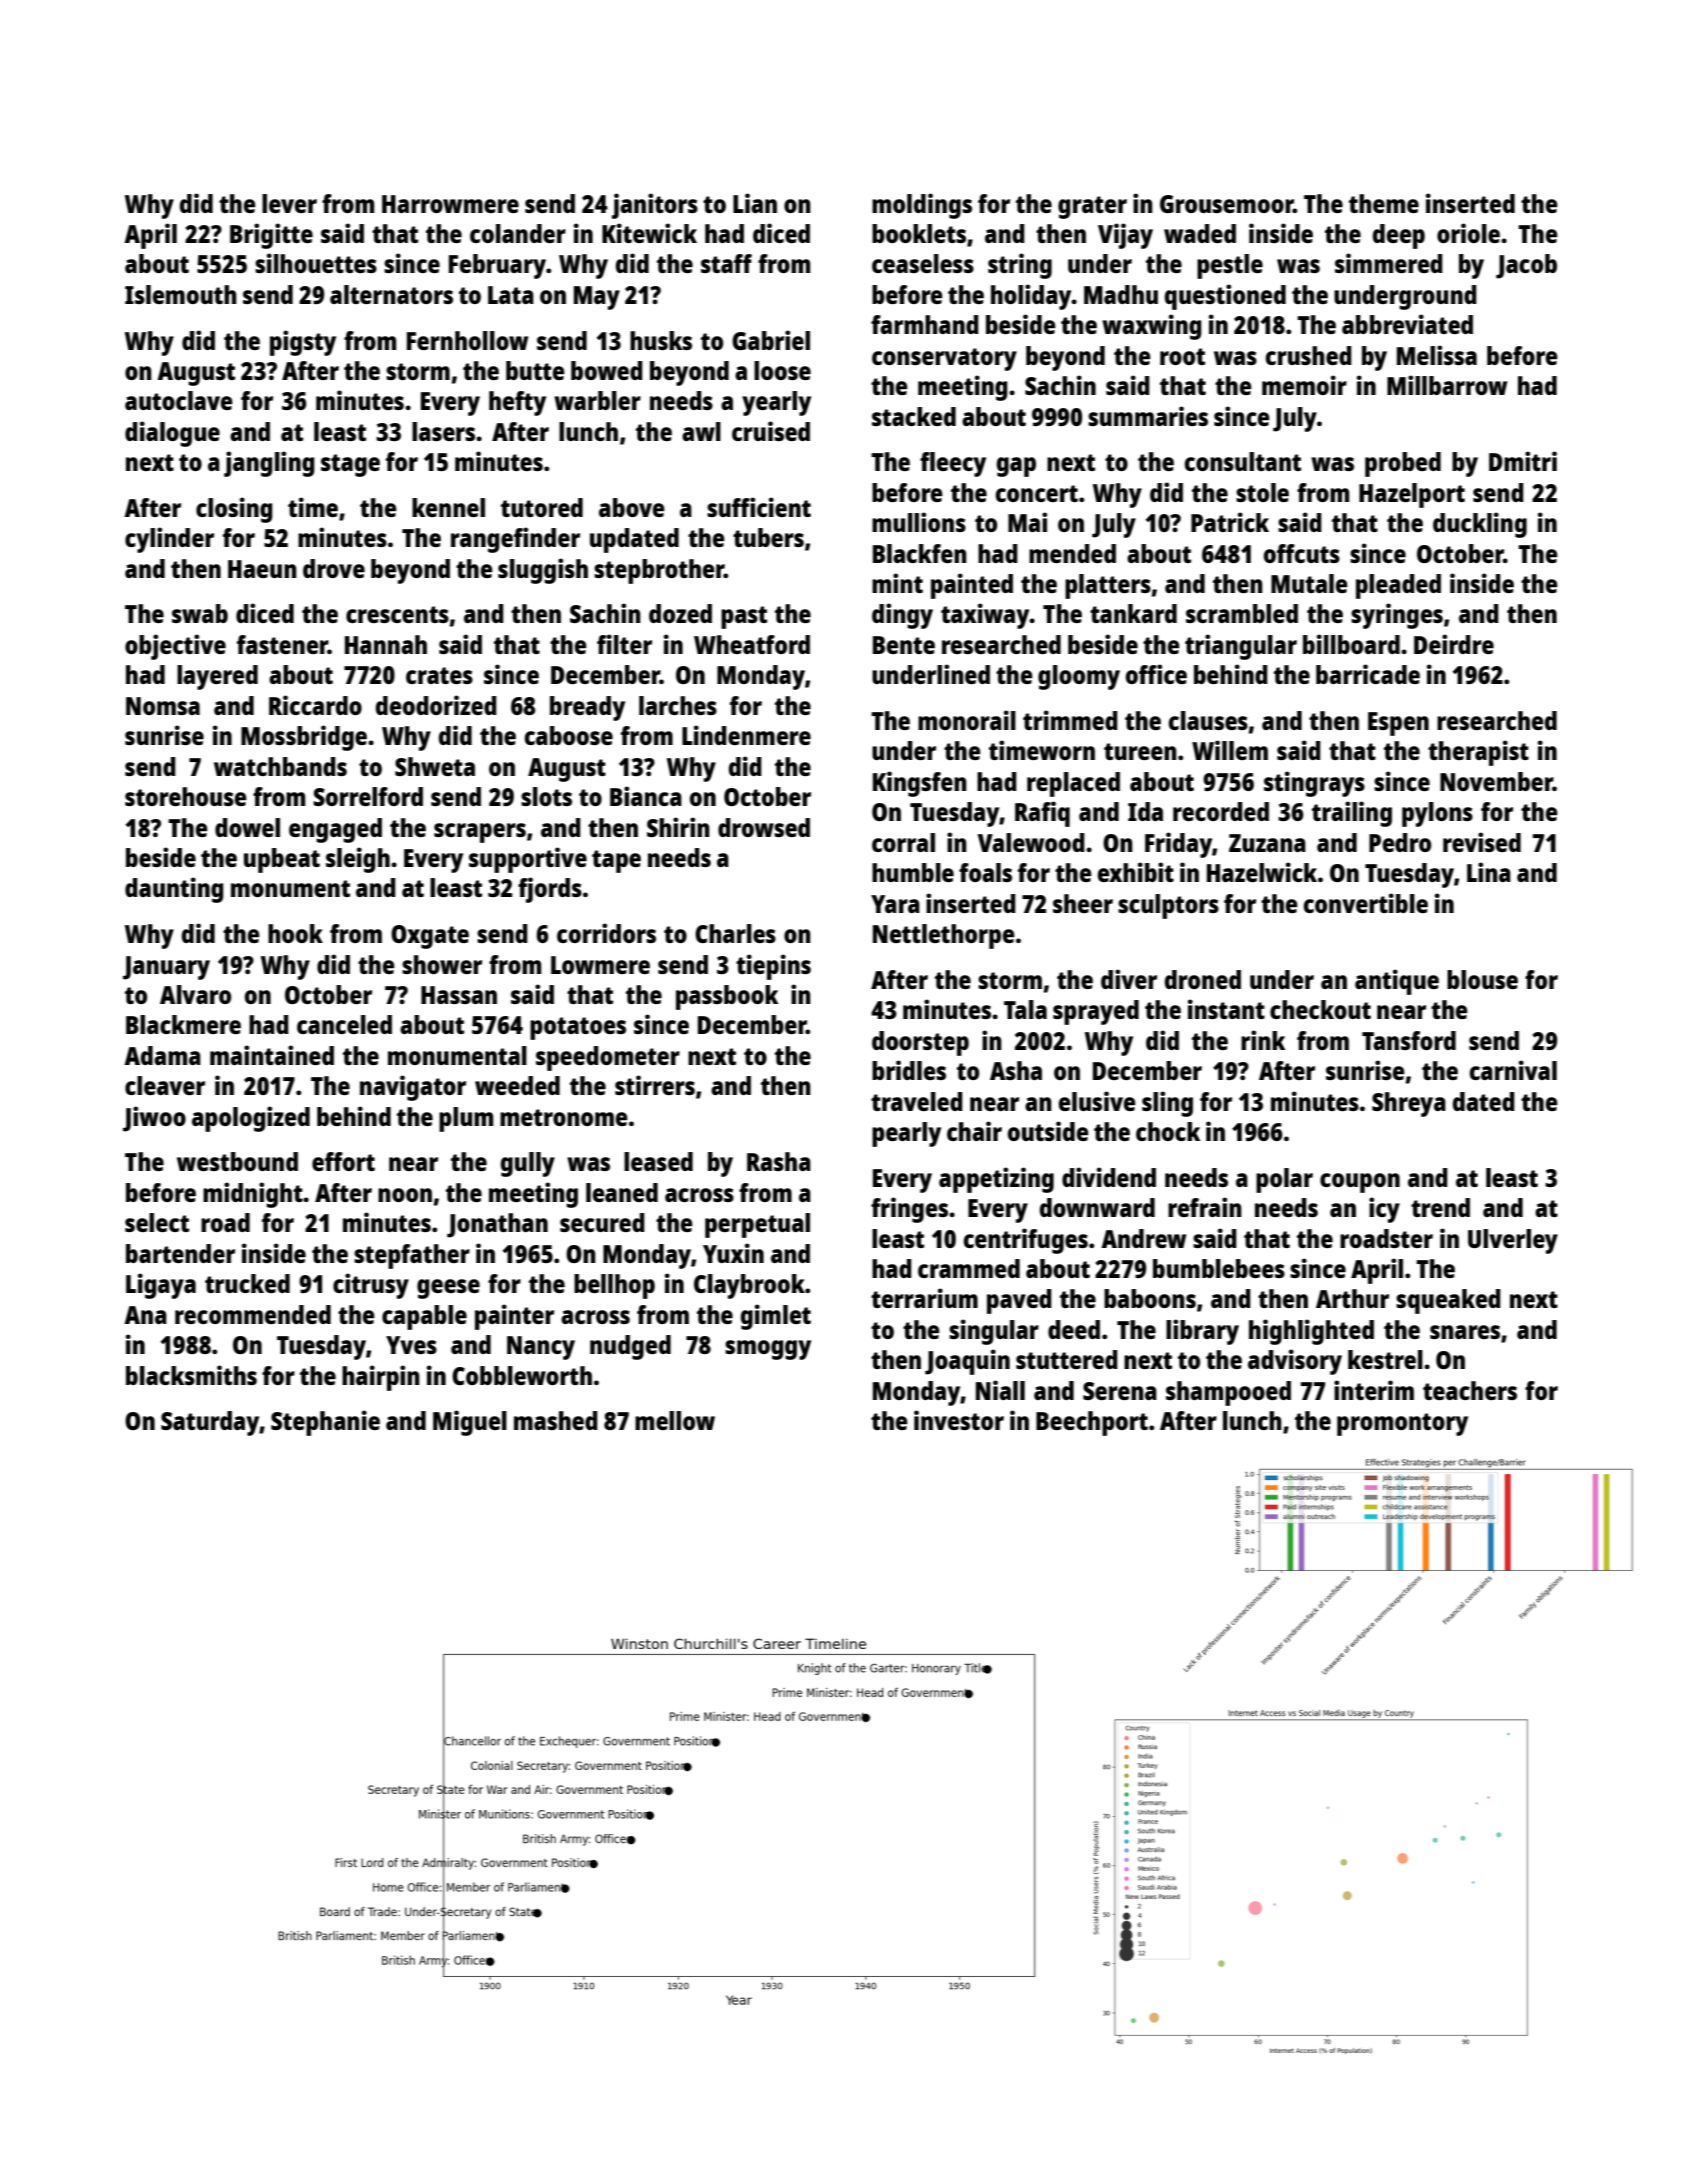 The height and width of the screenshot is (2178, 1683). I want to click on Stephanie, so click(325, 1423).
